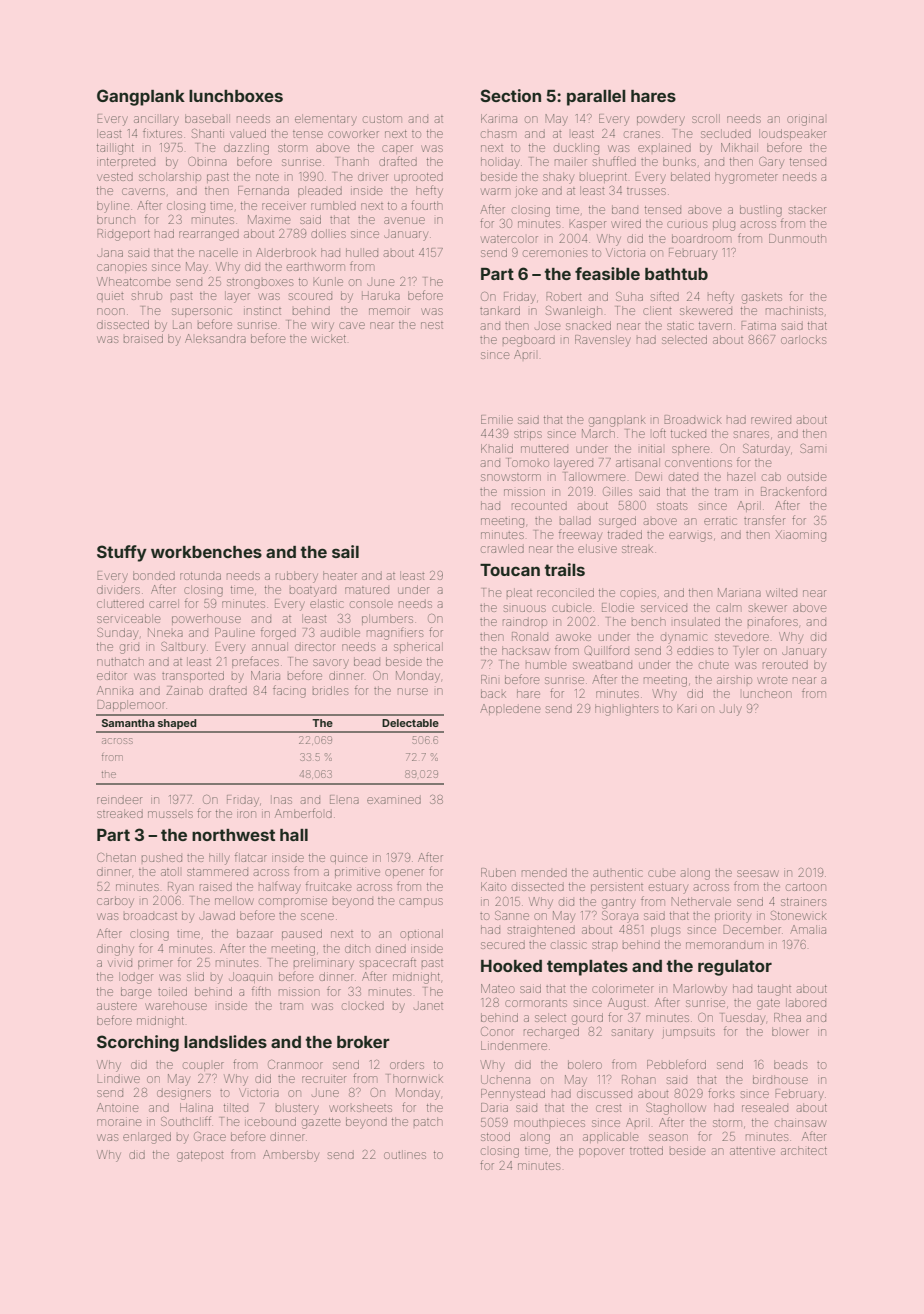 The width and height of the screenshot is (924, 1314). Describe the element at coordinates (170, 871) in the screenshot. I see `atoll` at that location.
